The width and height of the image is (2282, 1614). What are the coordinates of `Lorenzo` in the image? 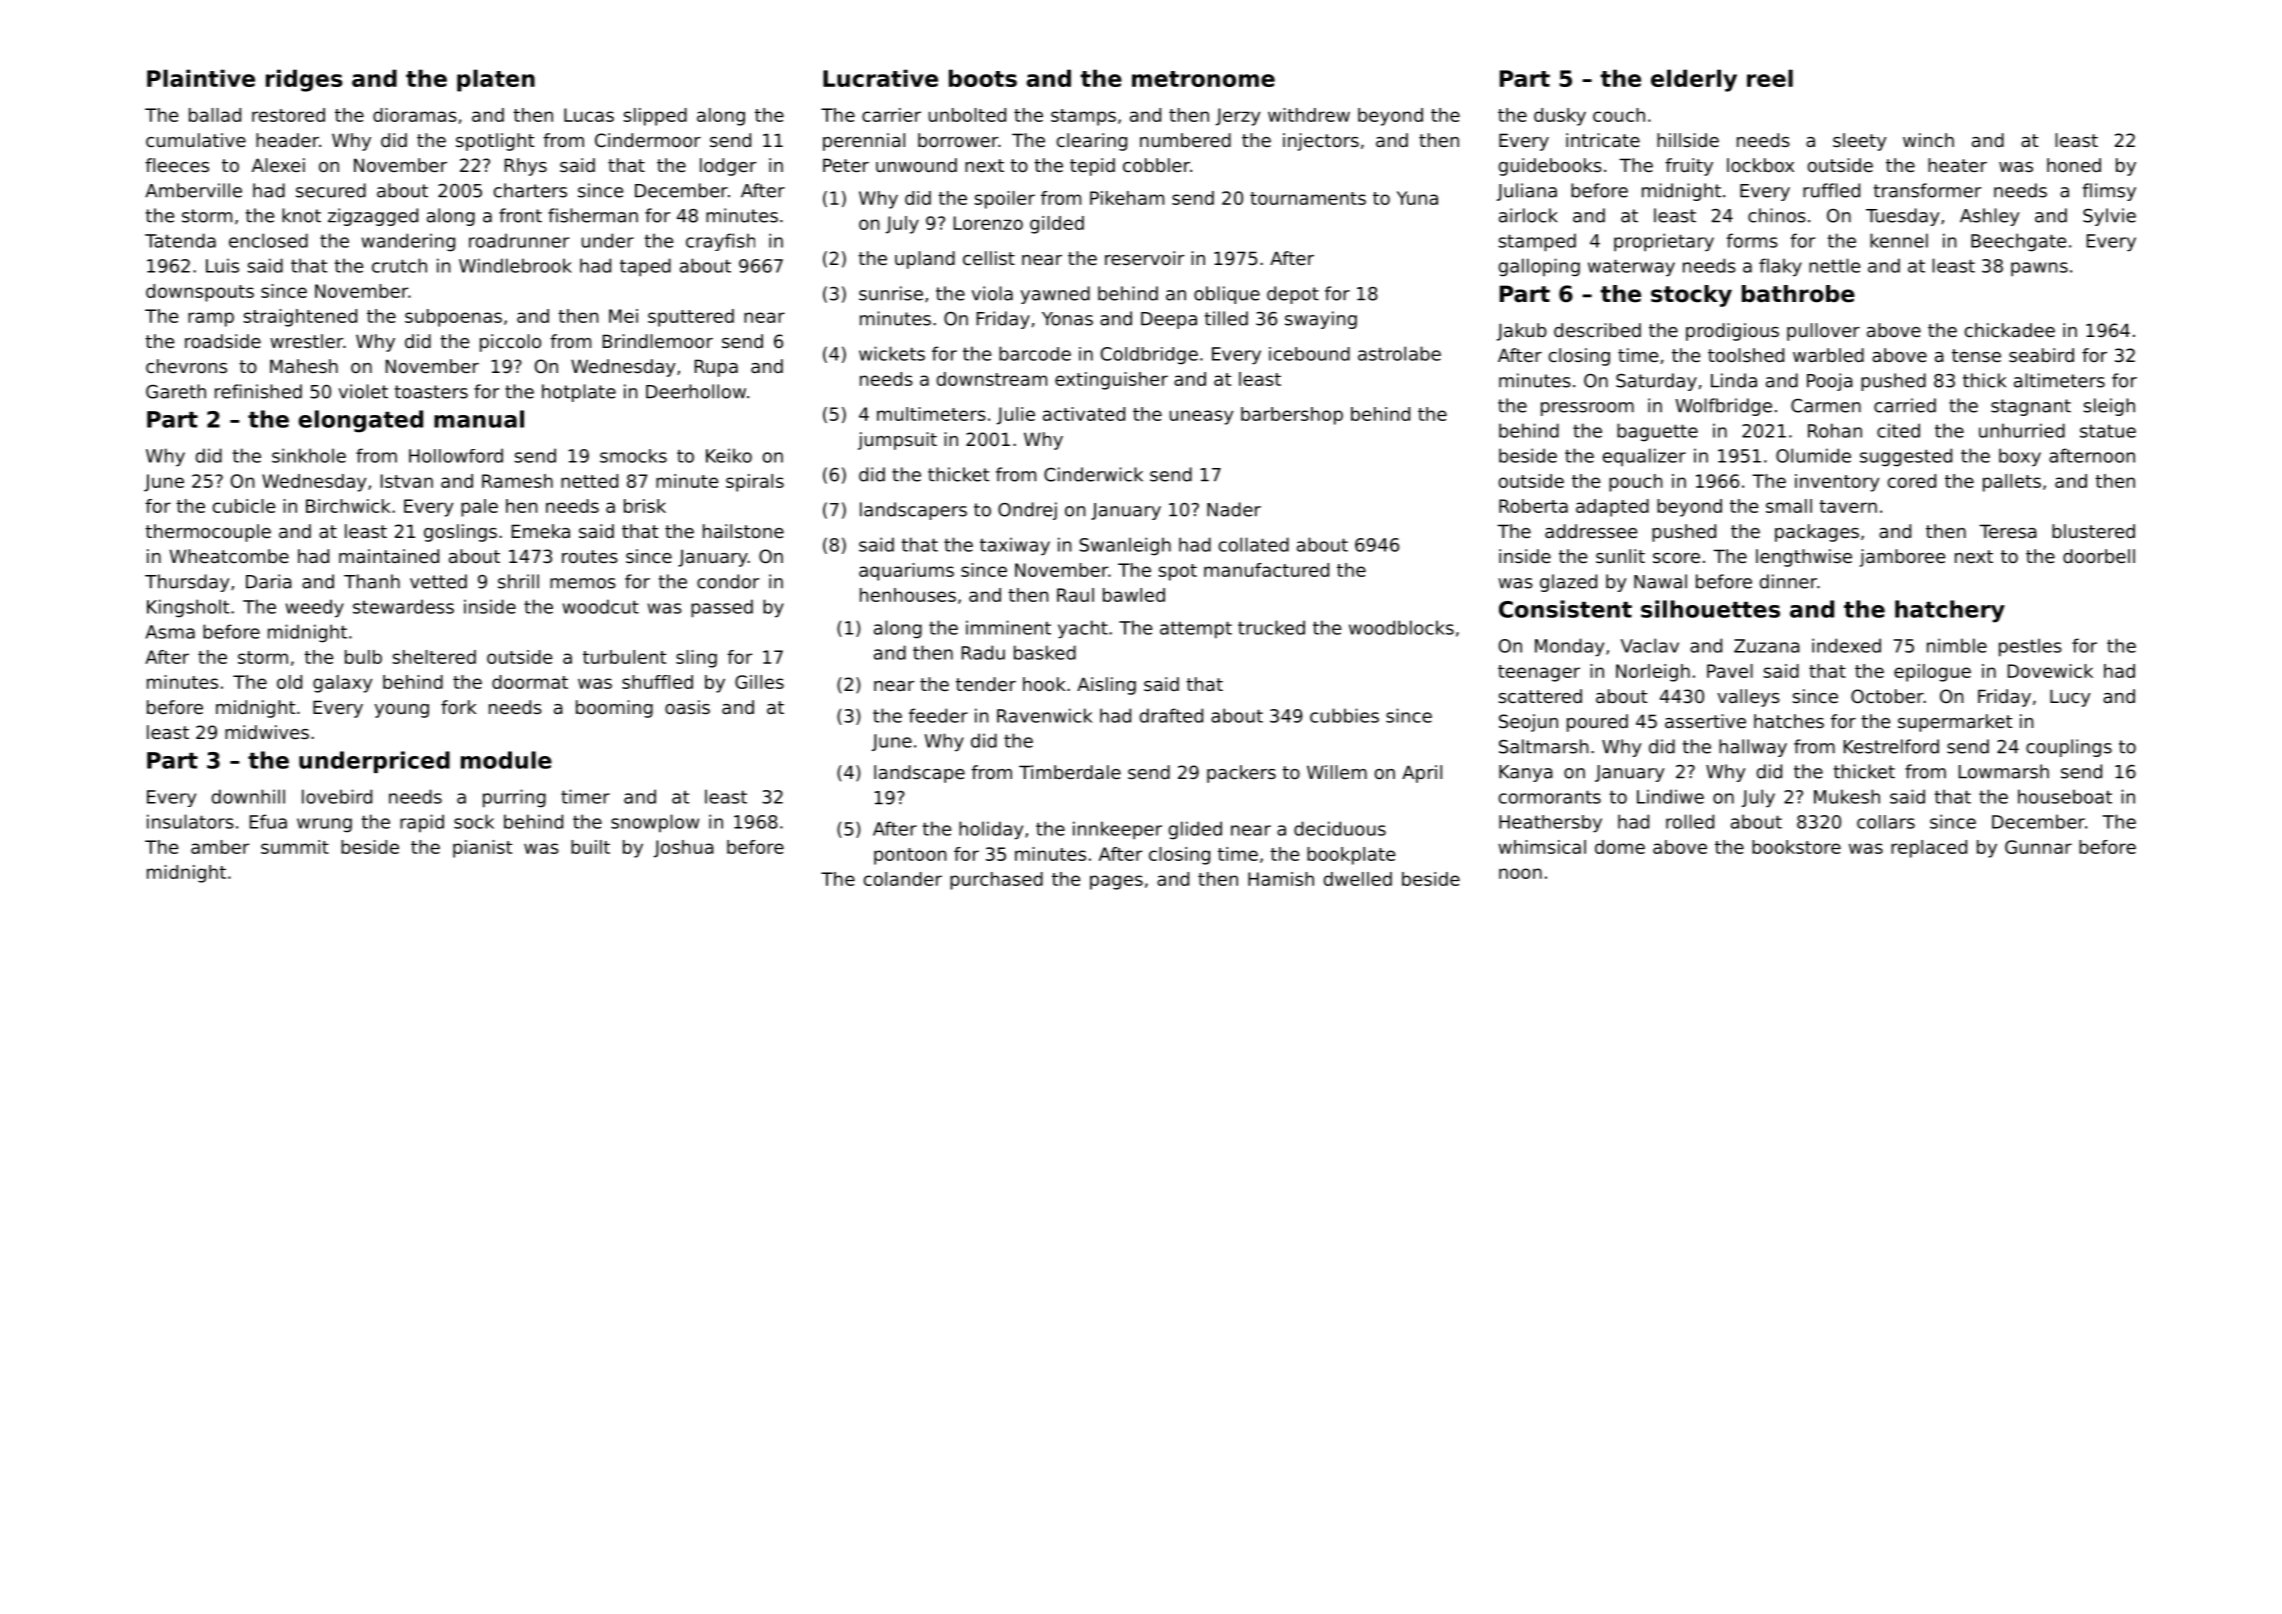 It's located at (988, 223).
